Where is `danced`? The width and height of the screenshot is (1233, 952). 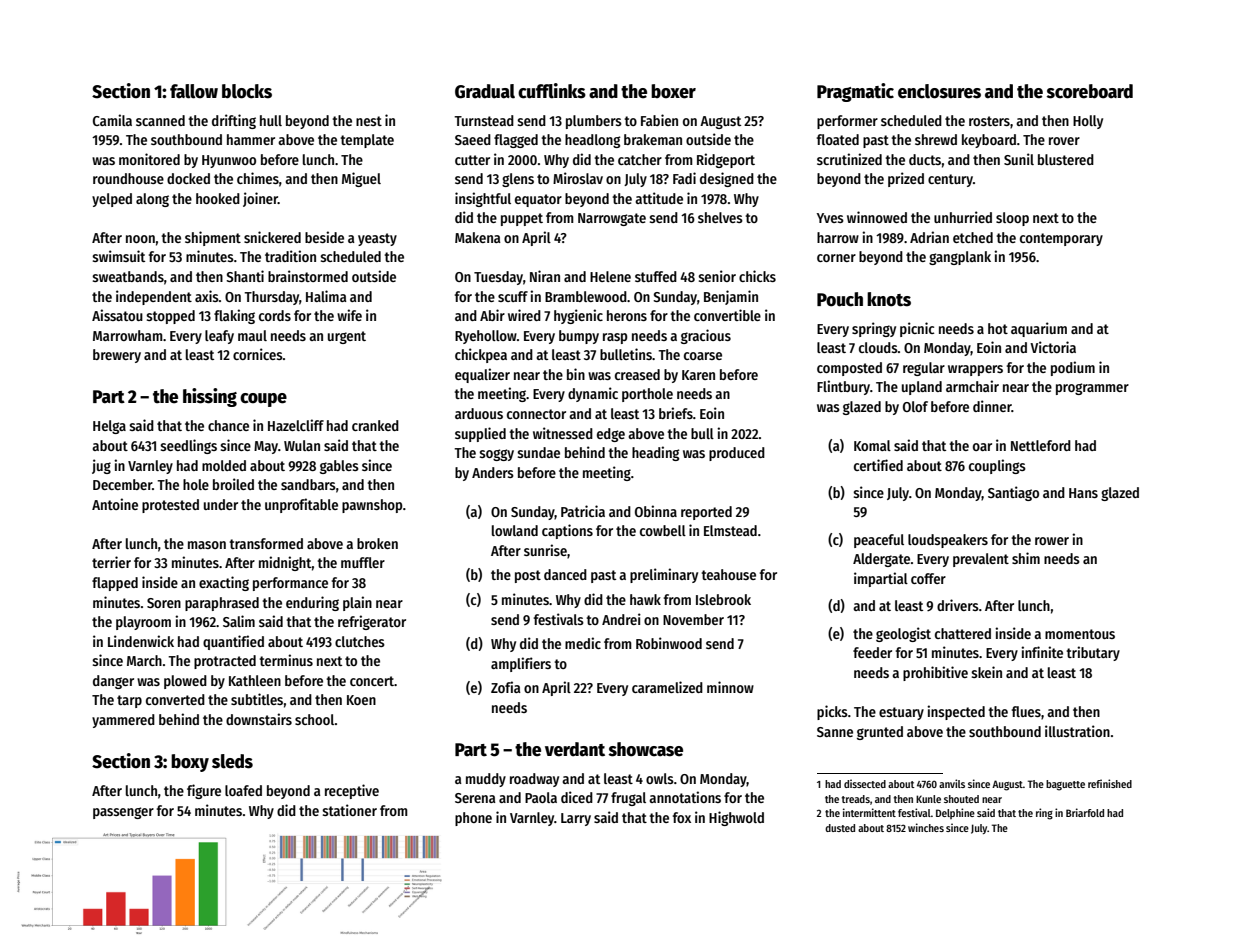 danced is located at coordinates (565, 574).
